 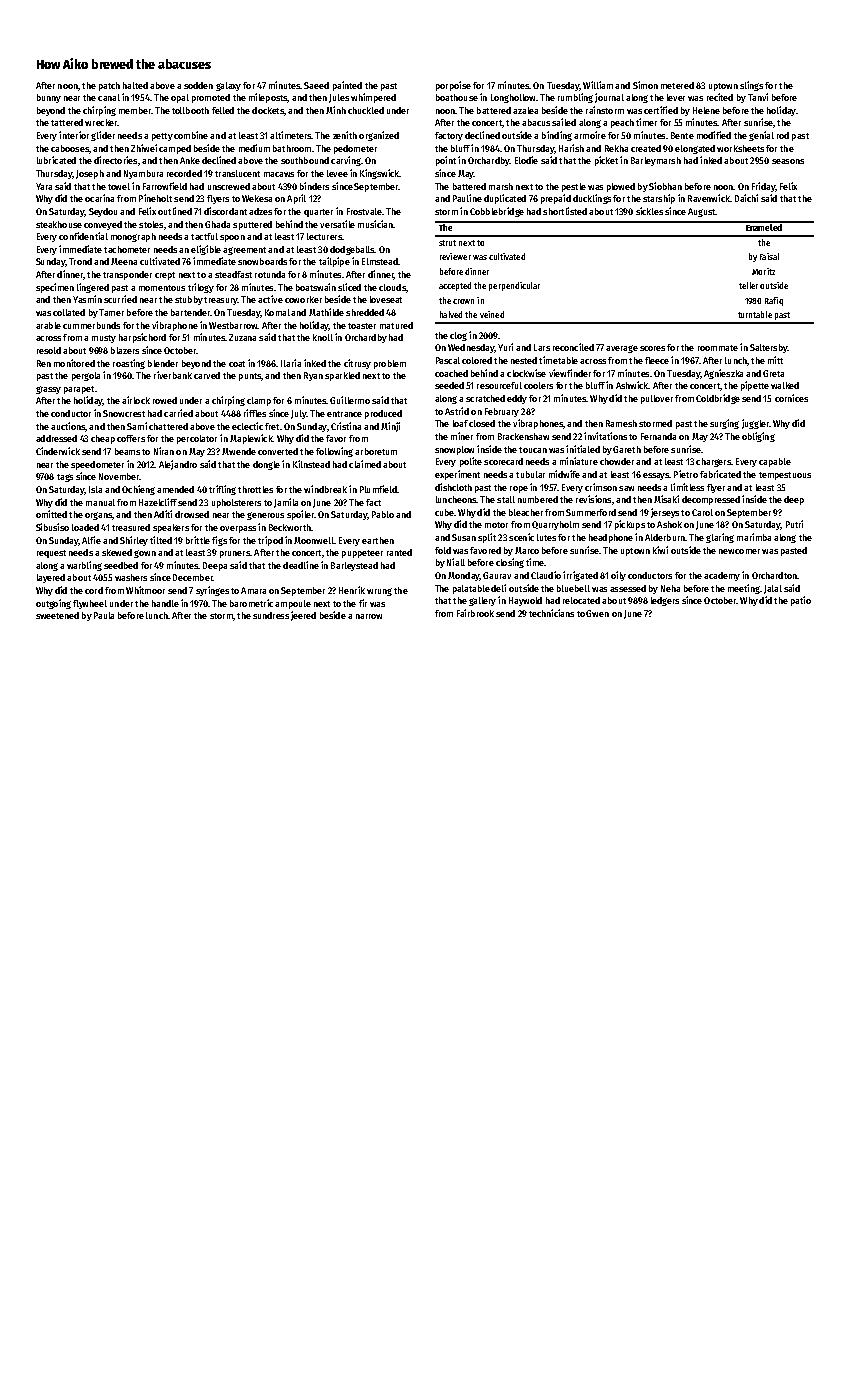 I want to click on percolator, so click(x=197, y=439).
